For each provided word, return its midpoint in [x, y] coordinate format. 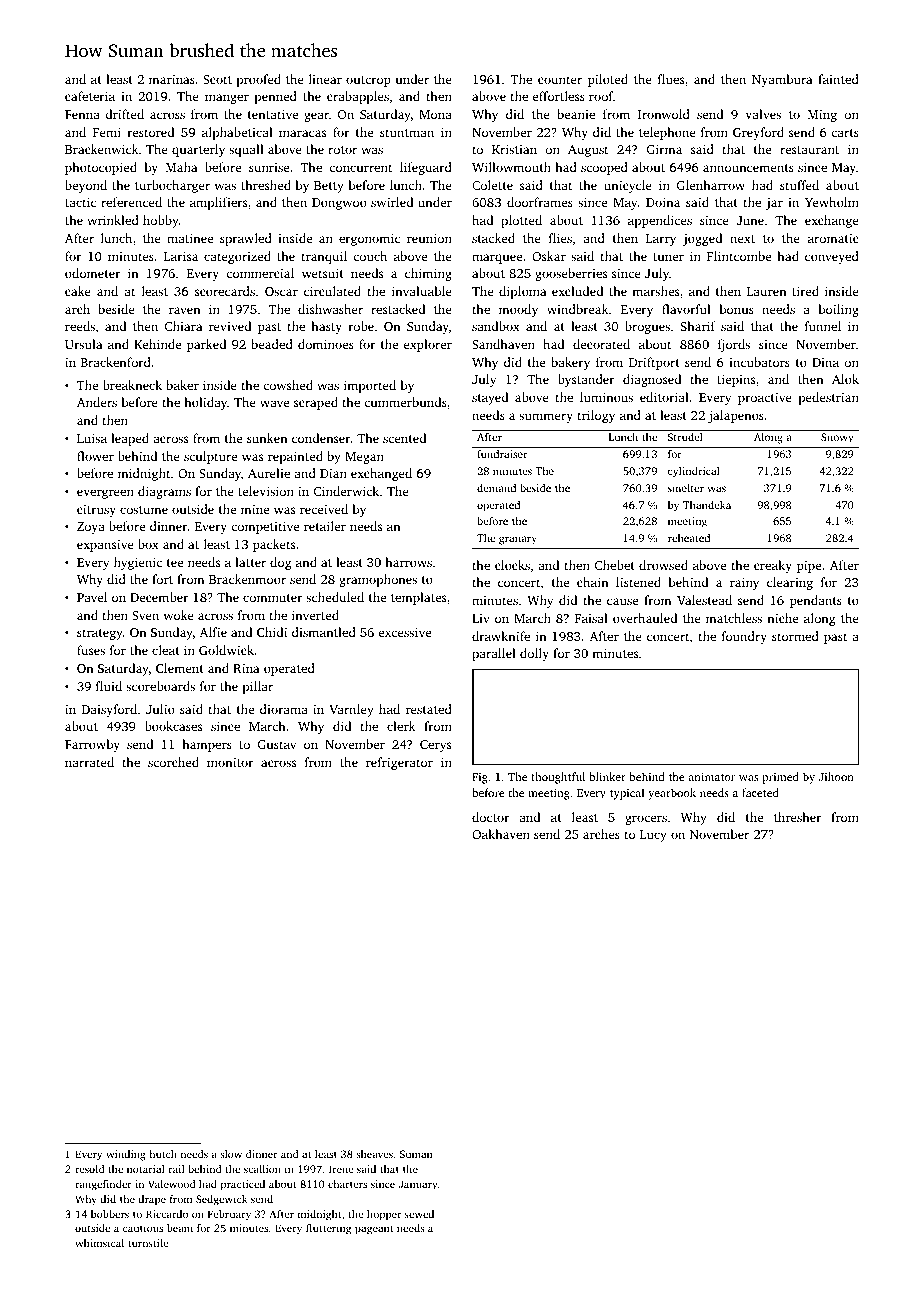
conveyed [832, 257]
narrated [89, 762]
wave [274, 403]
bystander [586, 380]
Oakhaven [501, 834]
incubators [759, 362]
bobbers [110, 1214]
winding [126, 1155]
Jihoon [836, 776]
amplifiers [218, 203]
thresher [798, 817]
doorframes [540, 202]
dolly [534, 654]
